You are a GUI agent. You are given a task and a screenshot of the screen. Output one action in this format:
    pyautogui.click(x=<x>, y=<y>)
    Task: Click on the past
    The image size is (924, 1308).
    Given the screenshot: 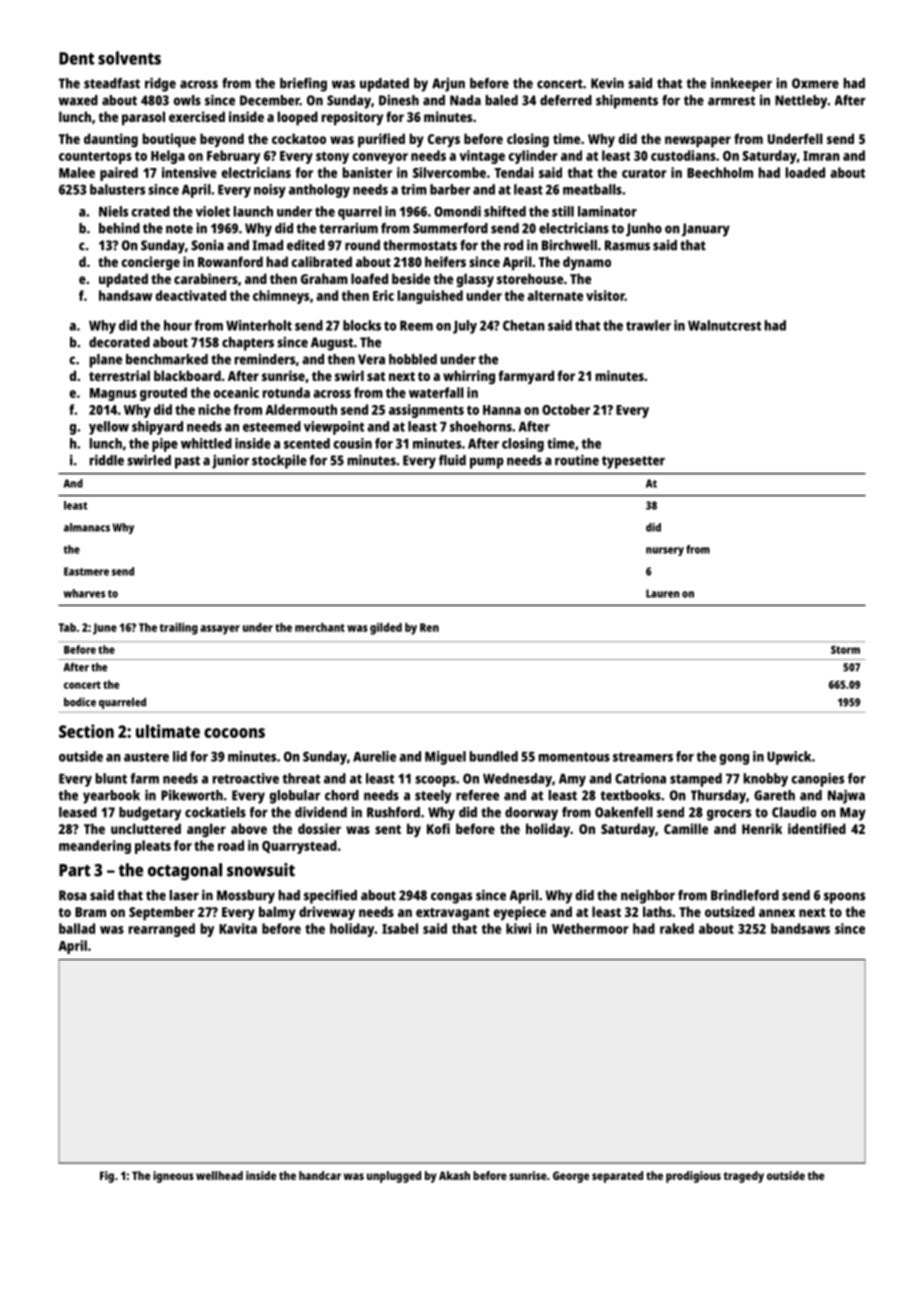 What is the action you would take?
    pyautogui.click(x=187, y=462)
